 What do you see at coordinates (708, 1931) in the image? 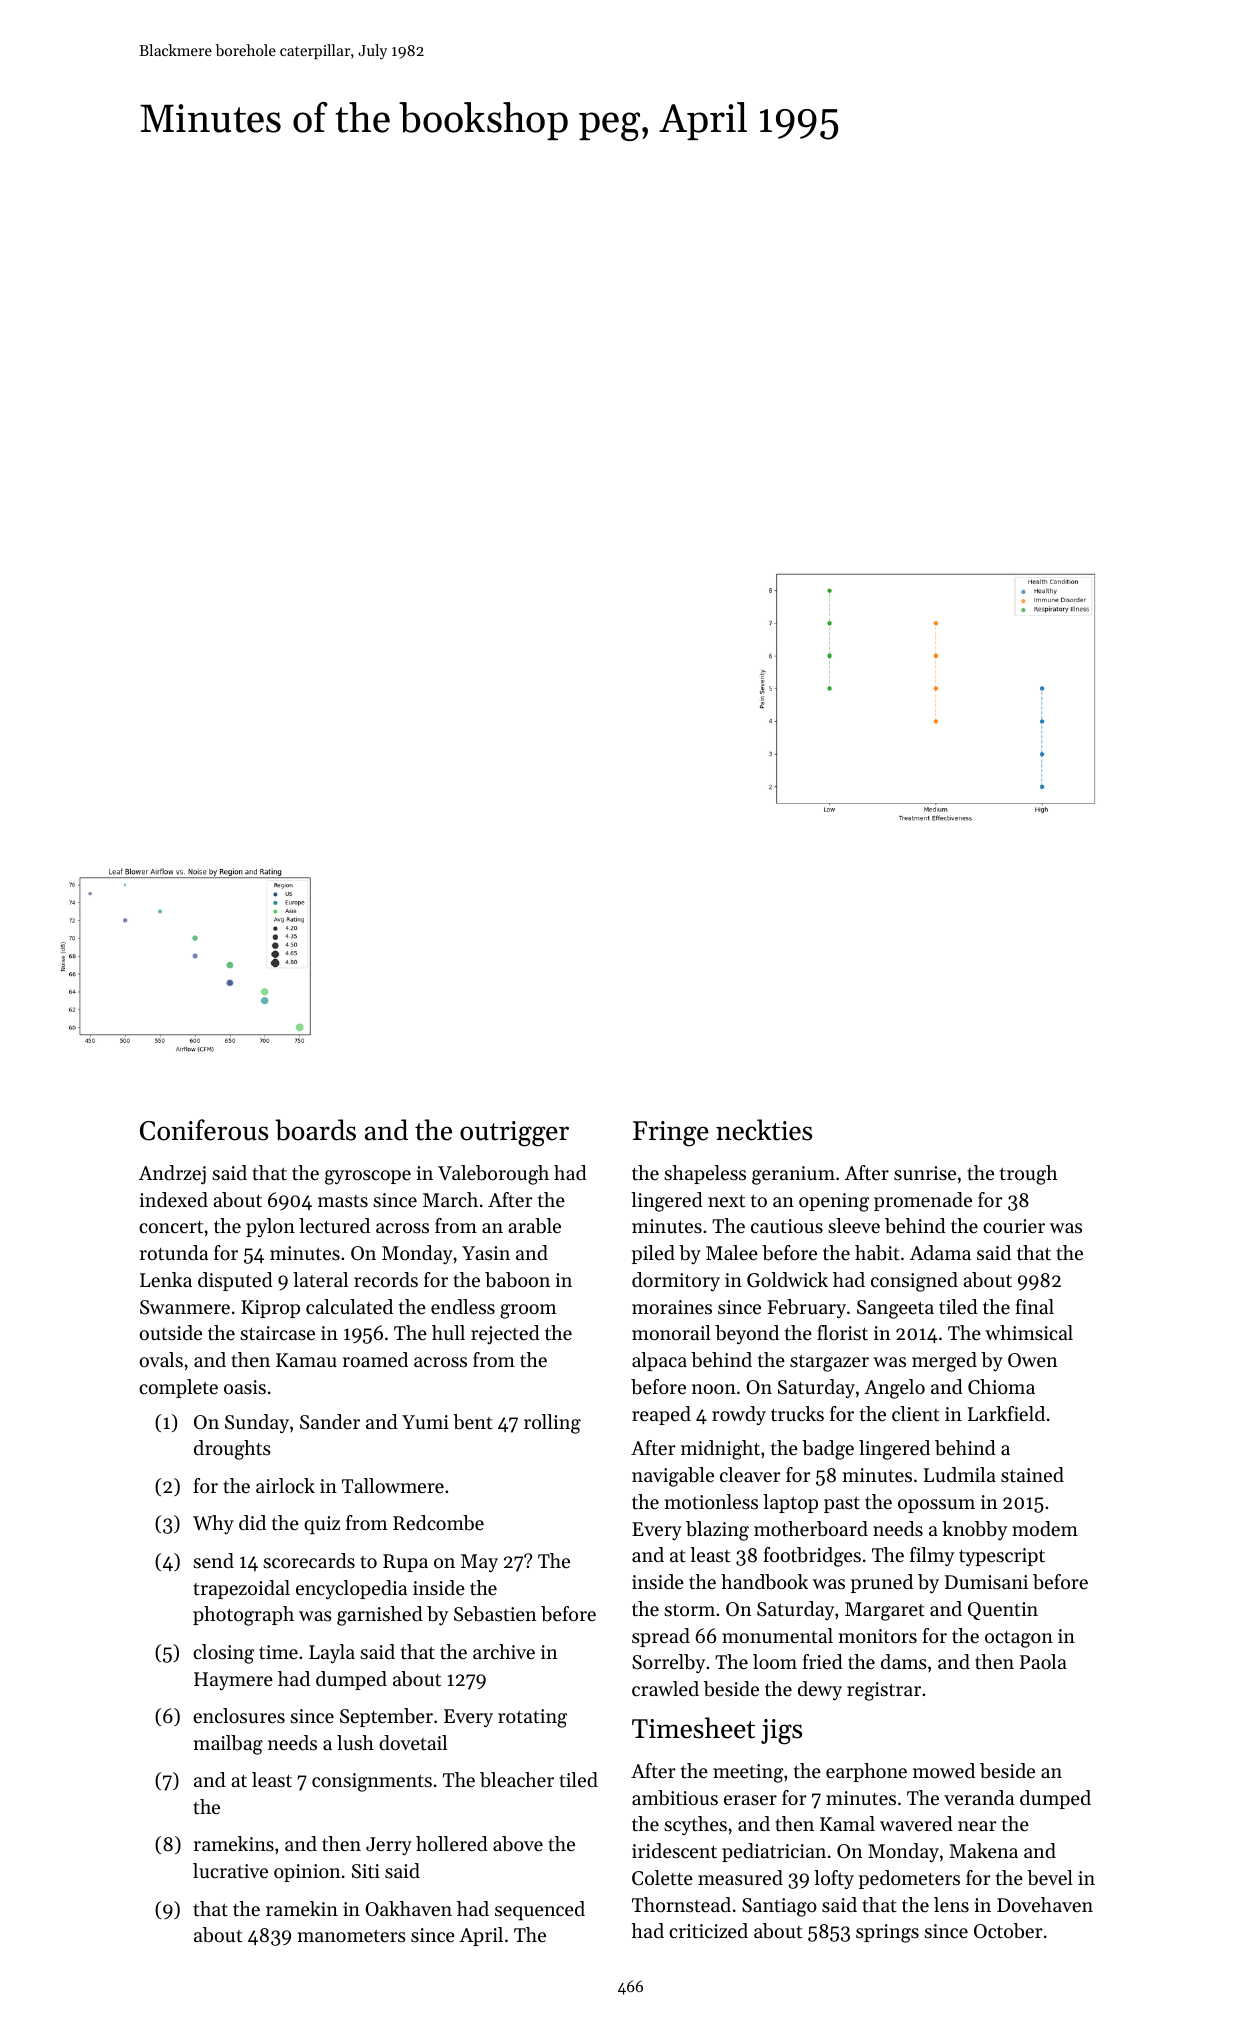
I see `criticized` at bounding box center [708, 1931].
